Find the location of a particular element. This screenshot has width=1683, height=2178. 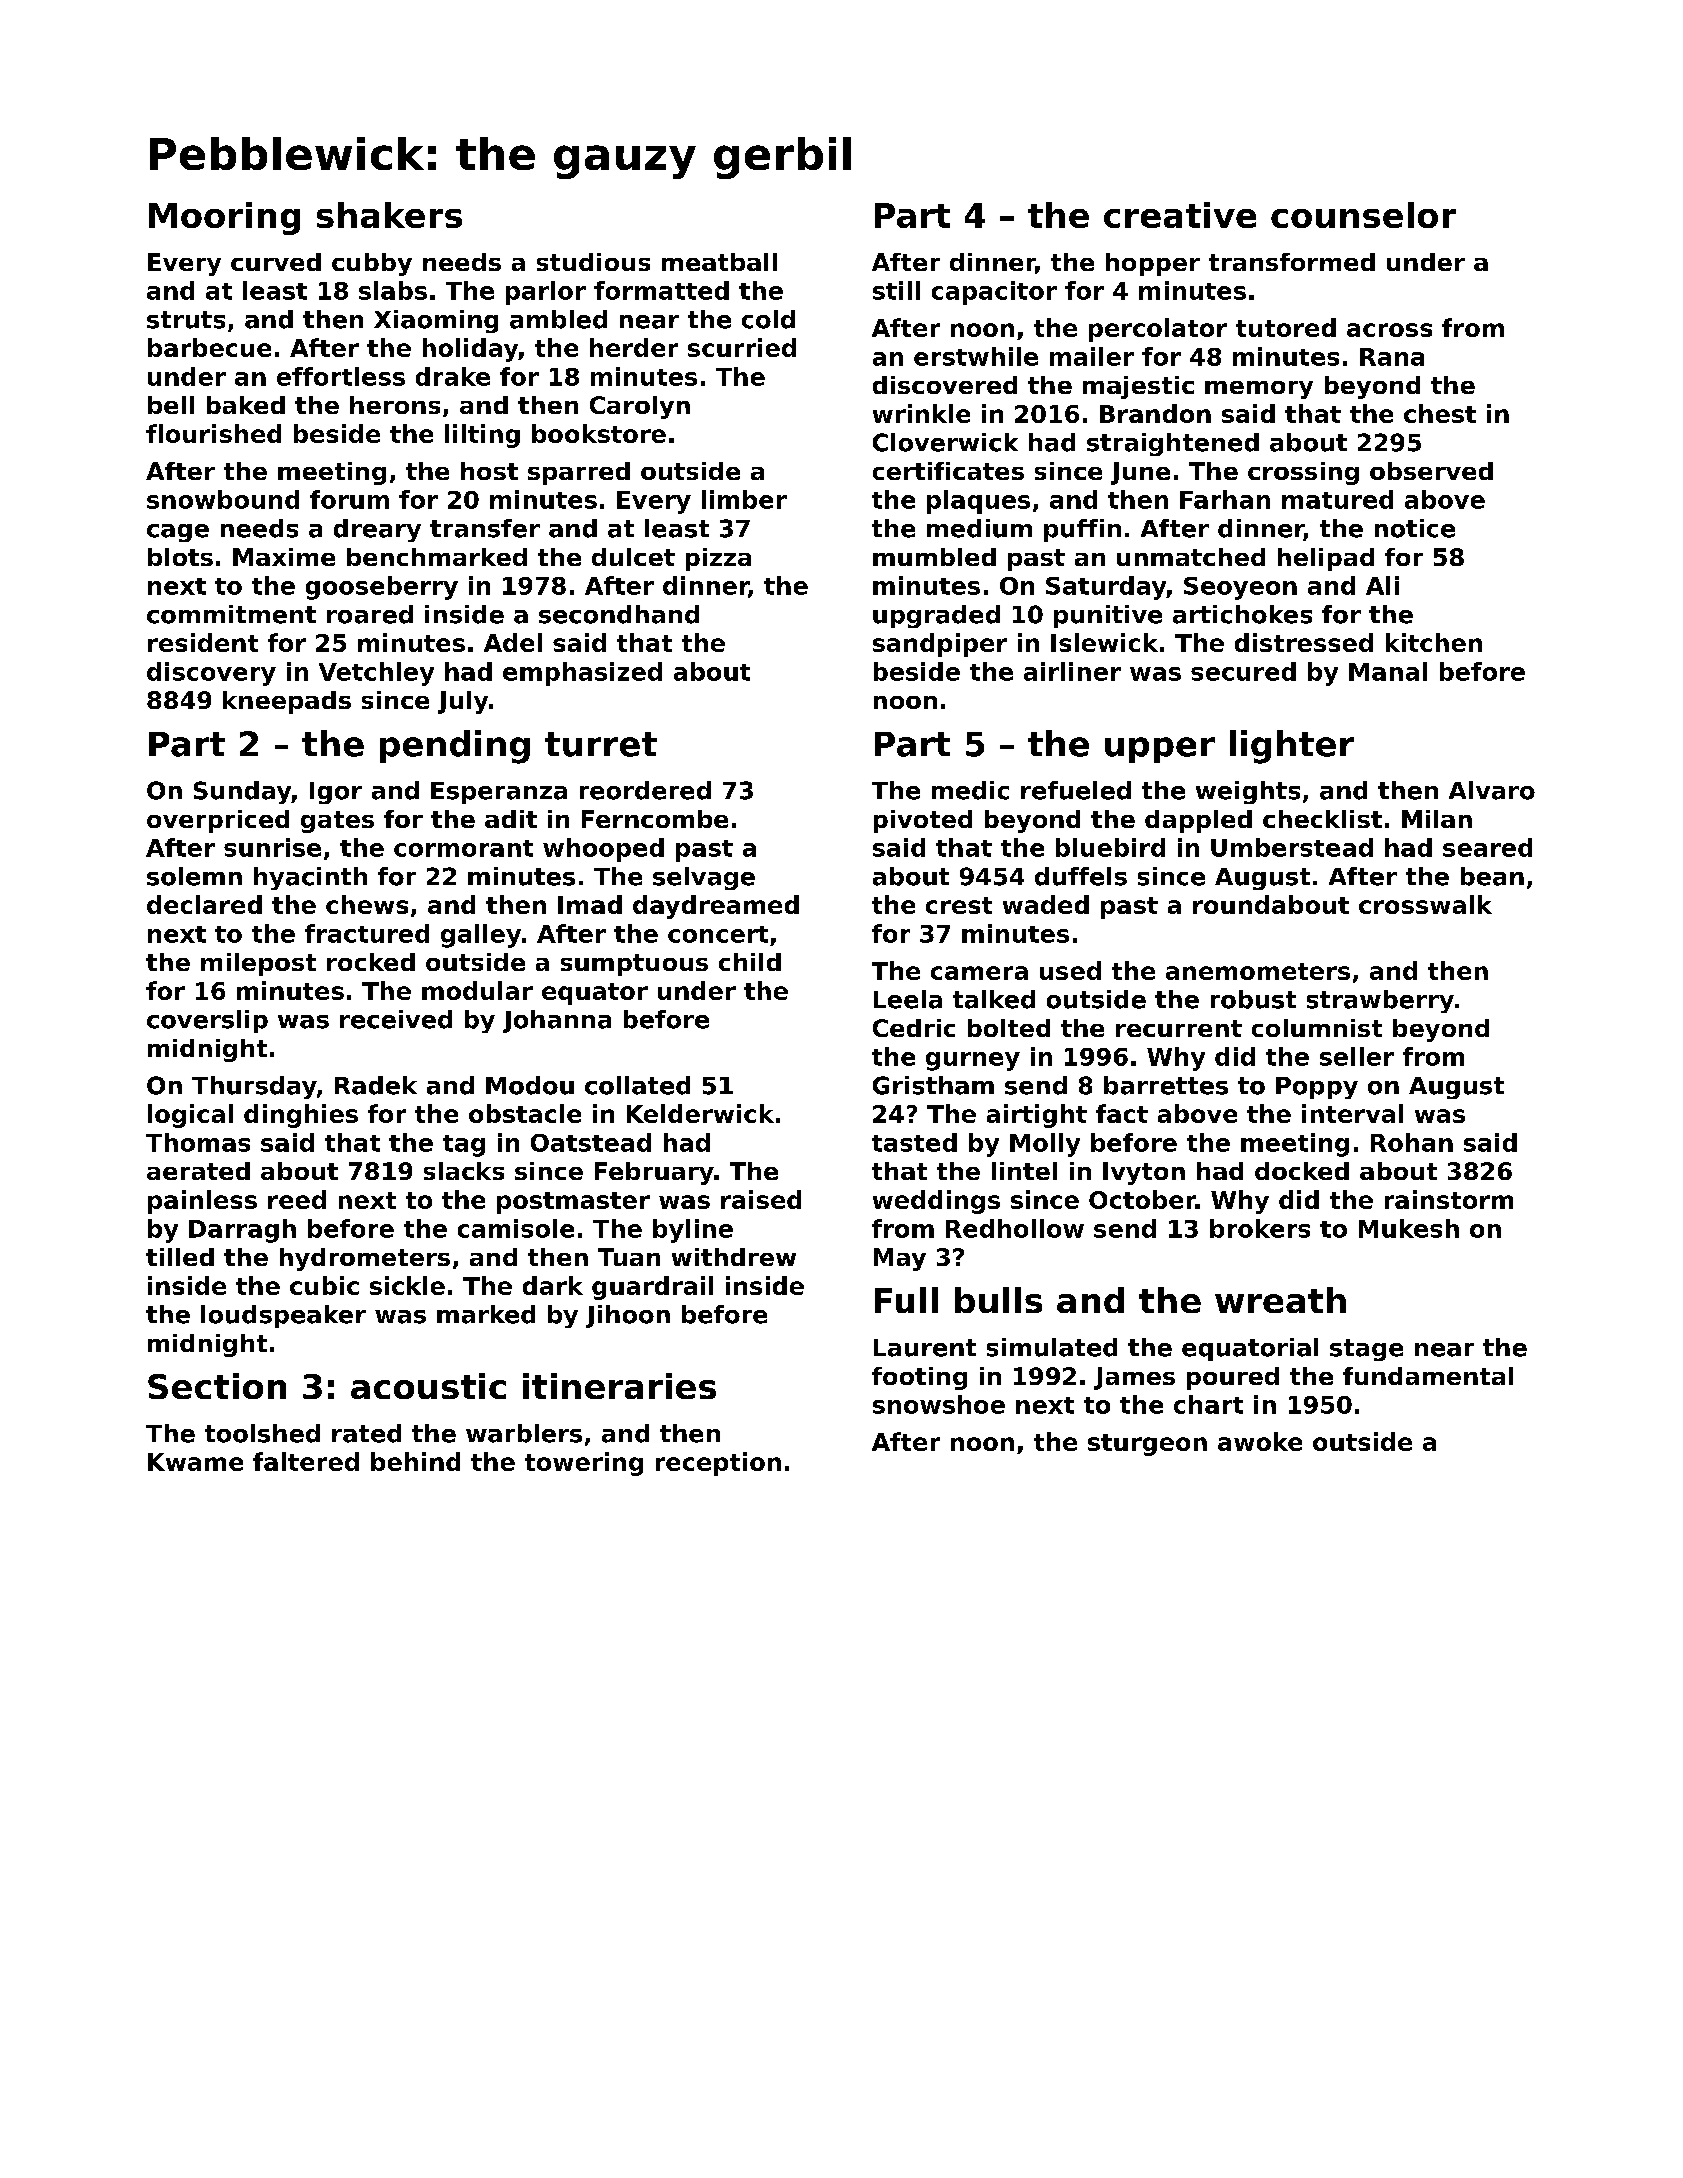

strawberry is located at coordinates (1380, 1001).
